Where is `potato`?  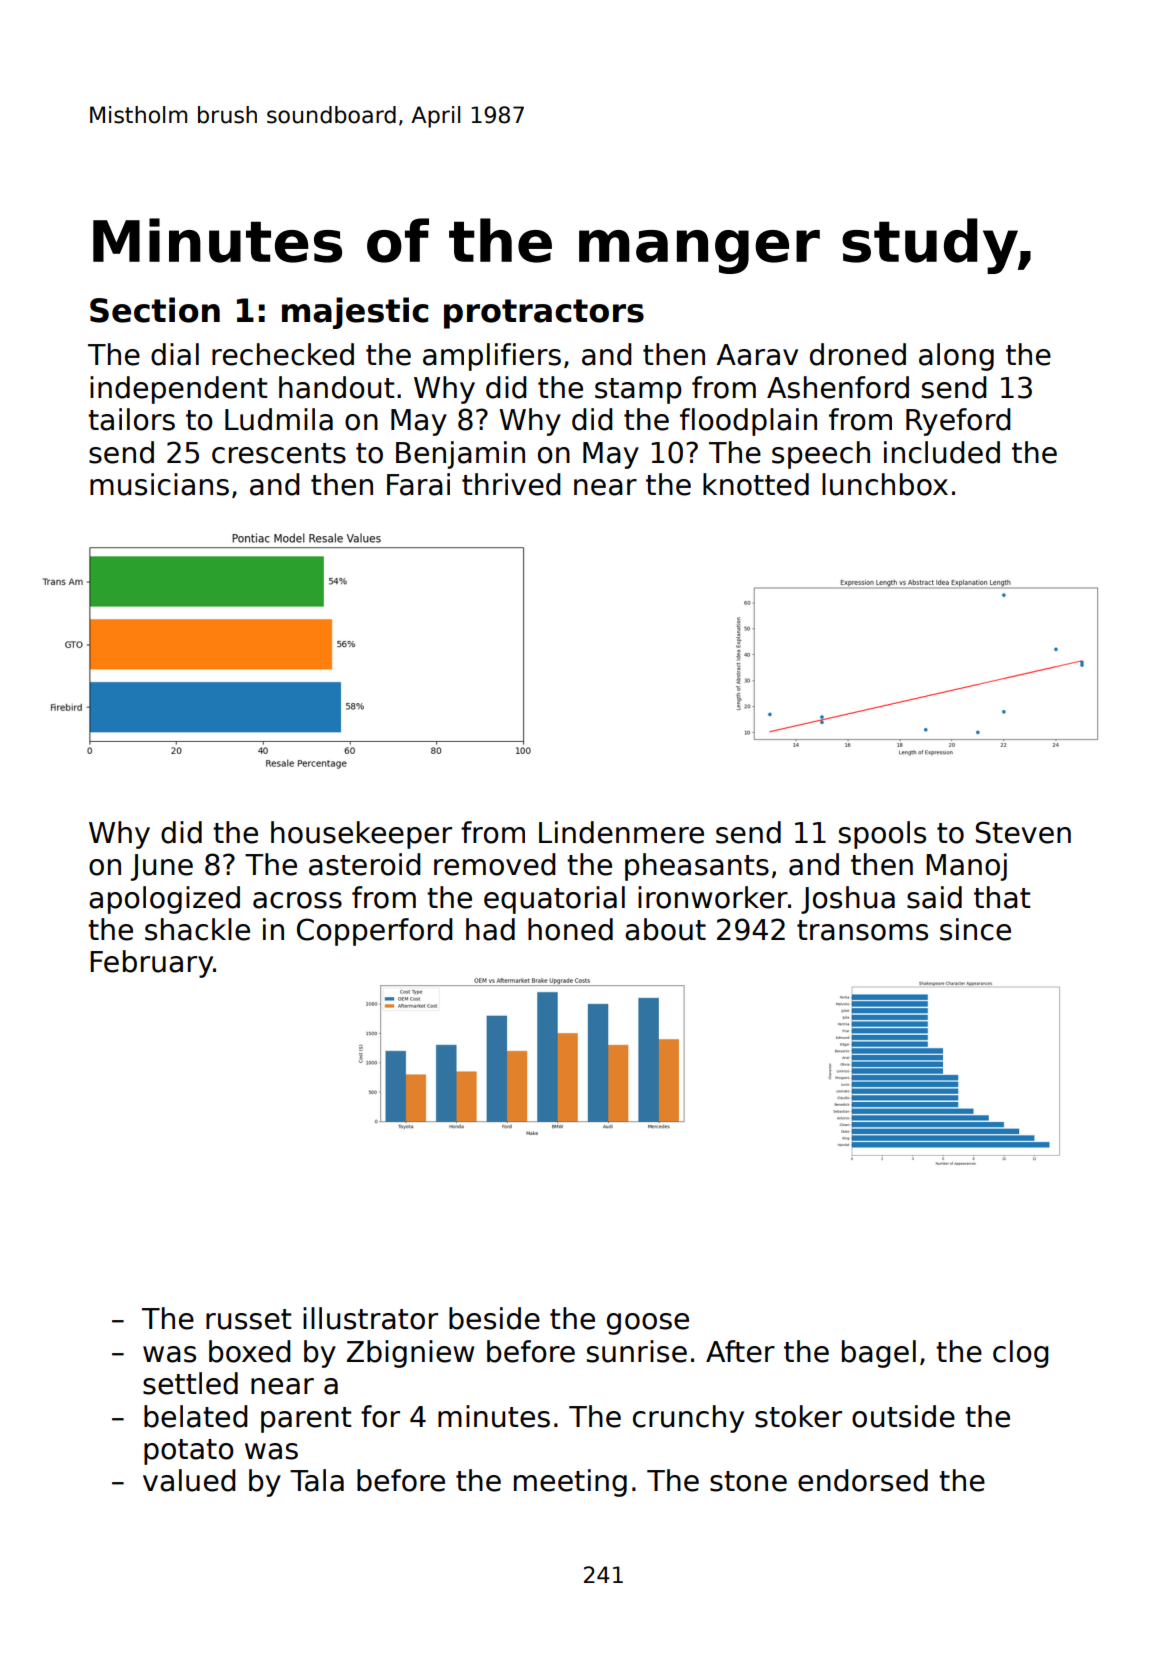 potato is located at coordinates (189, 1452).
